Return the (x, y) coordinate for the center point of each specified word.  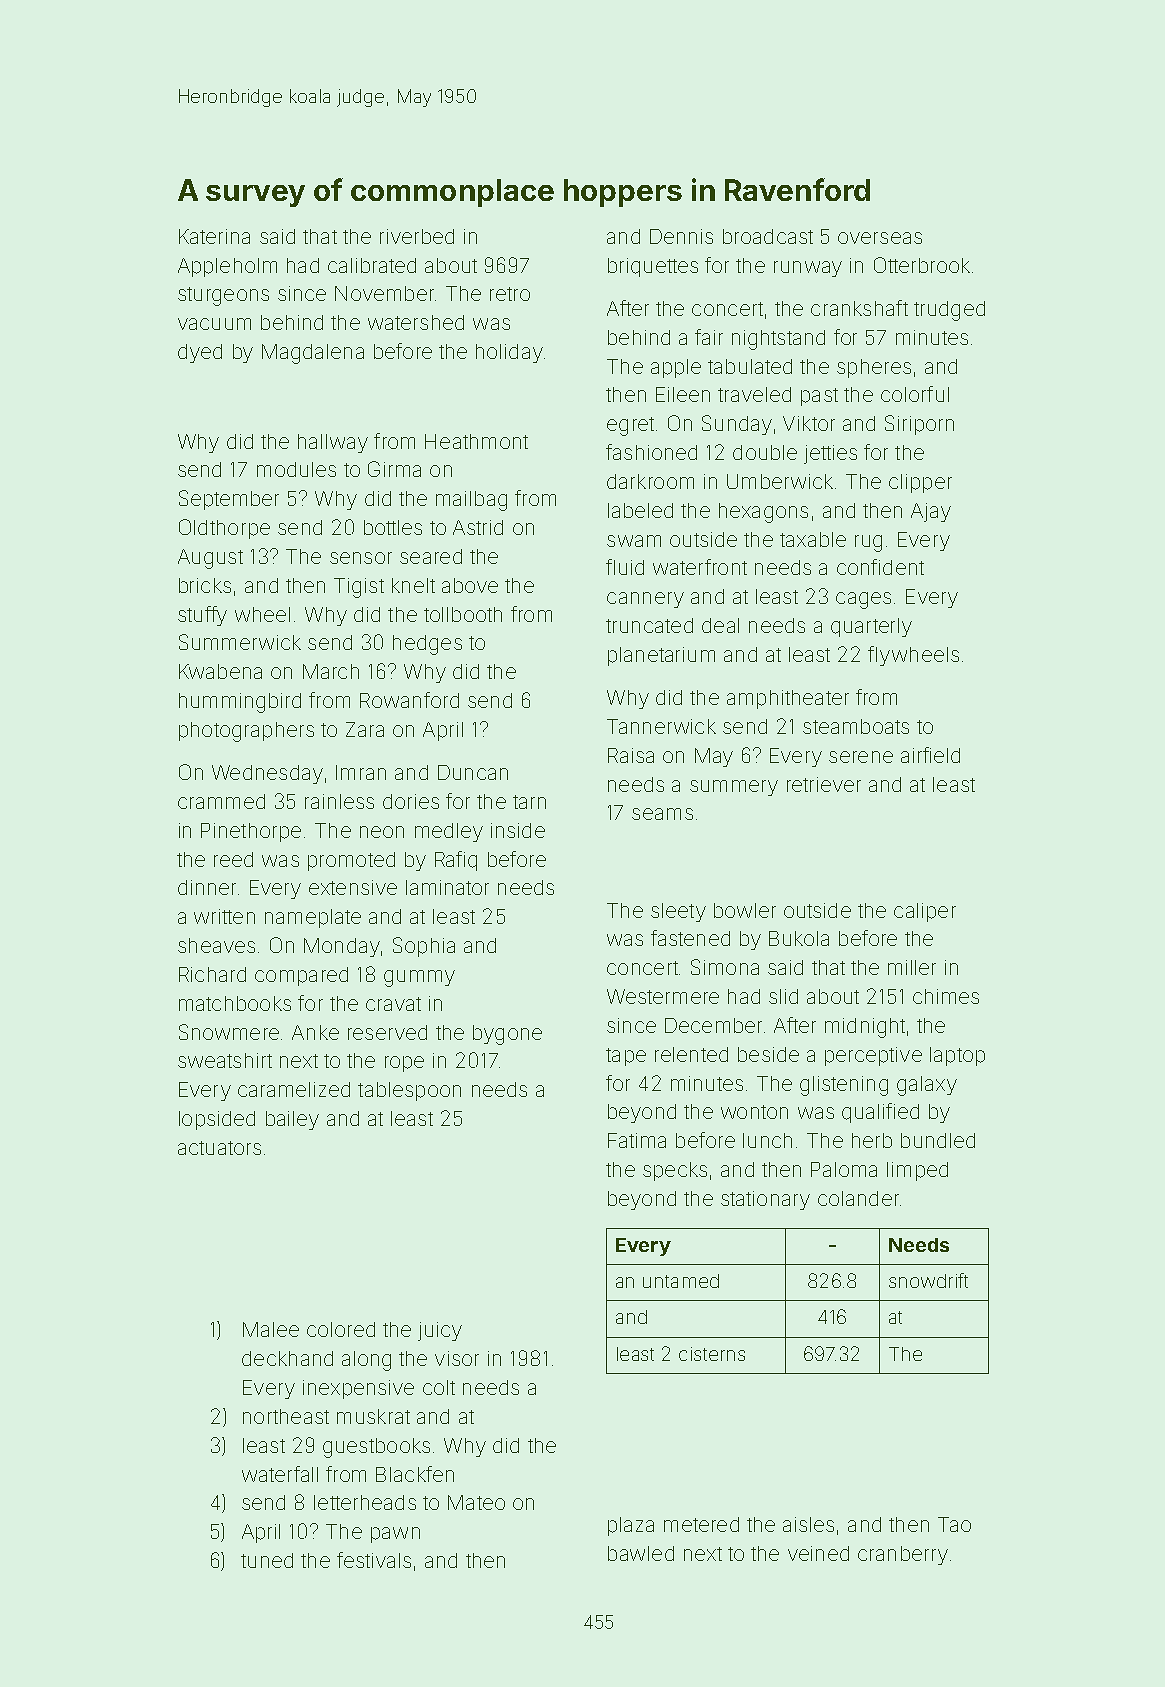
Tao (954, 1524)
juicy (440, 1331)
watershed (416, 322)
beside (768, 1054)
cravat (393, 1004)
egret (630, 426)
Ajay (931, 512)
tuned (267, 1560)
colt (439, 1387)
